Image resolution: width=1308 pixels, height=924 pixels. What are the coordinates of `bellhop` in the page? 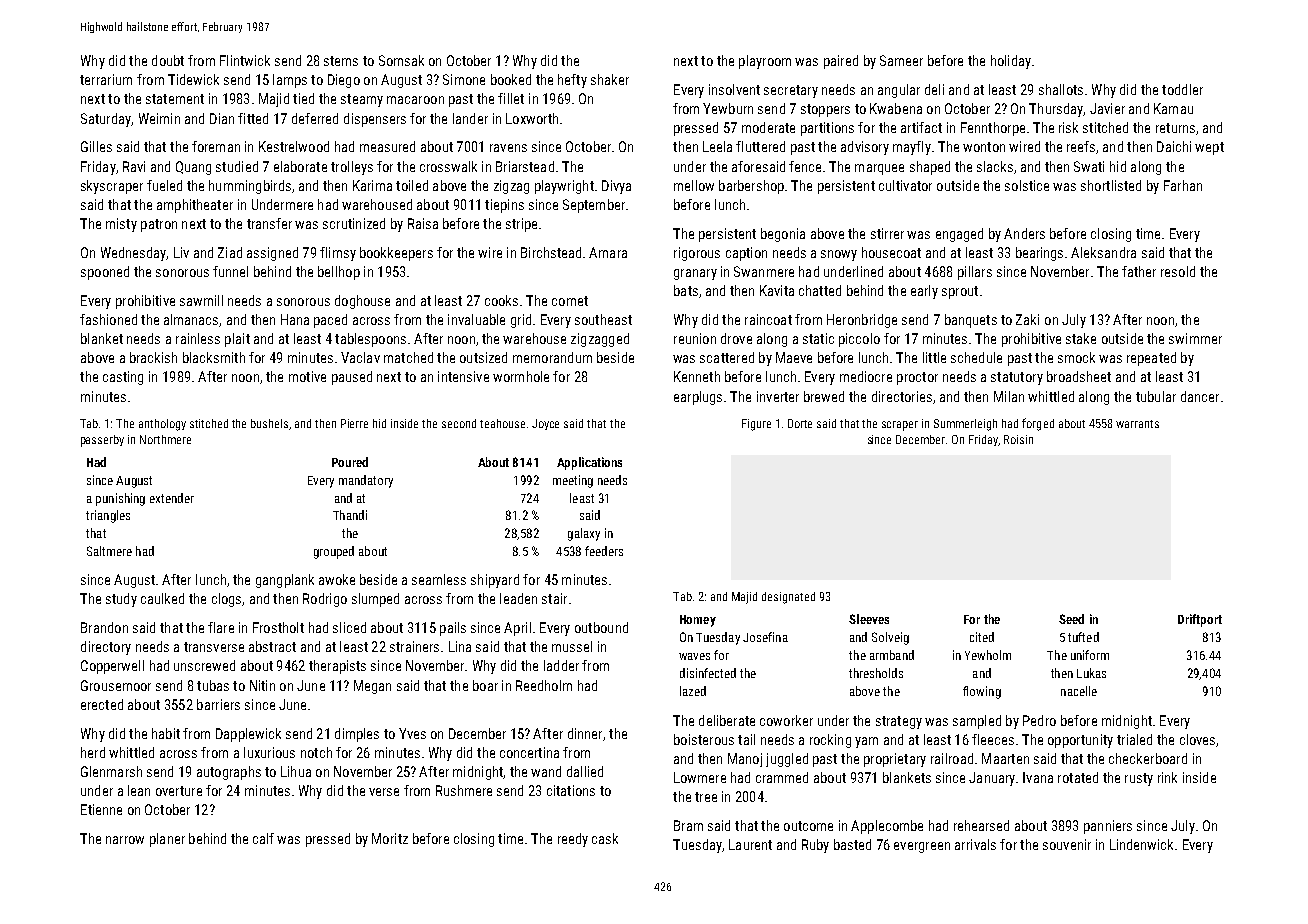 It's located at (339, 273).
